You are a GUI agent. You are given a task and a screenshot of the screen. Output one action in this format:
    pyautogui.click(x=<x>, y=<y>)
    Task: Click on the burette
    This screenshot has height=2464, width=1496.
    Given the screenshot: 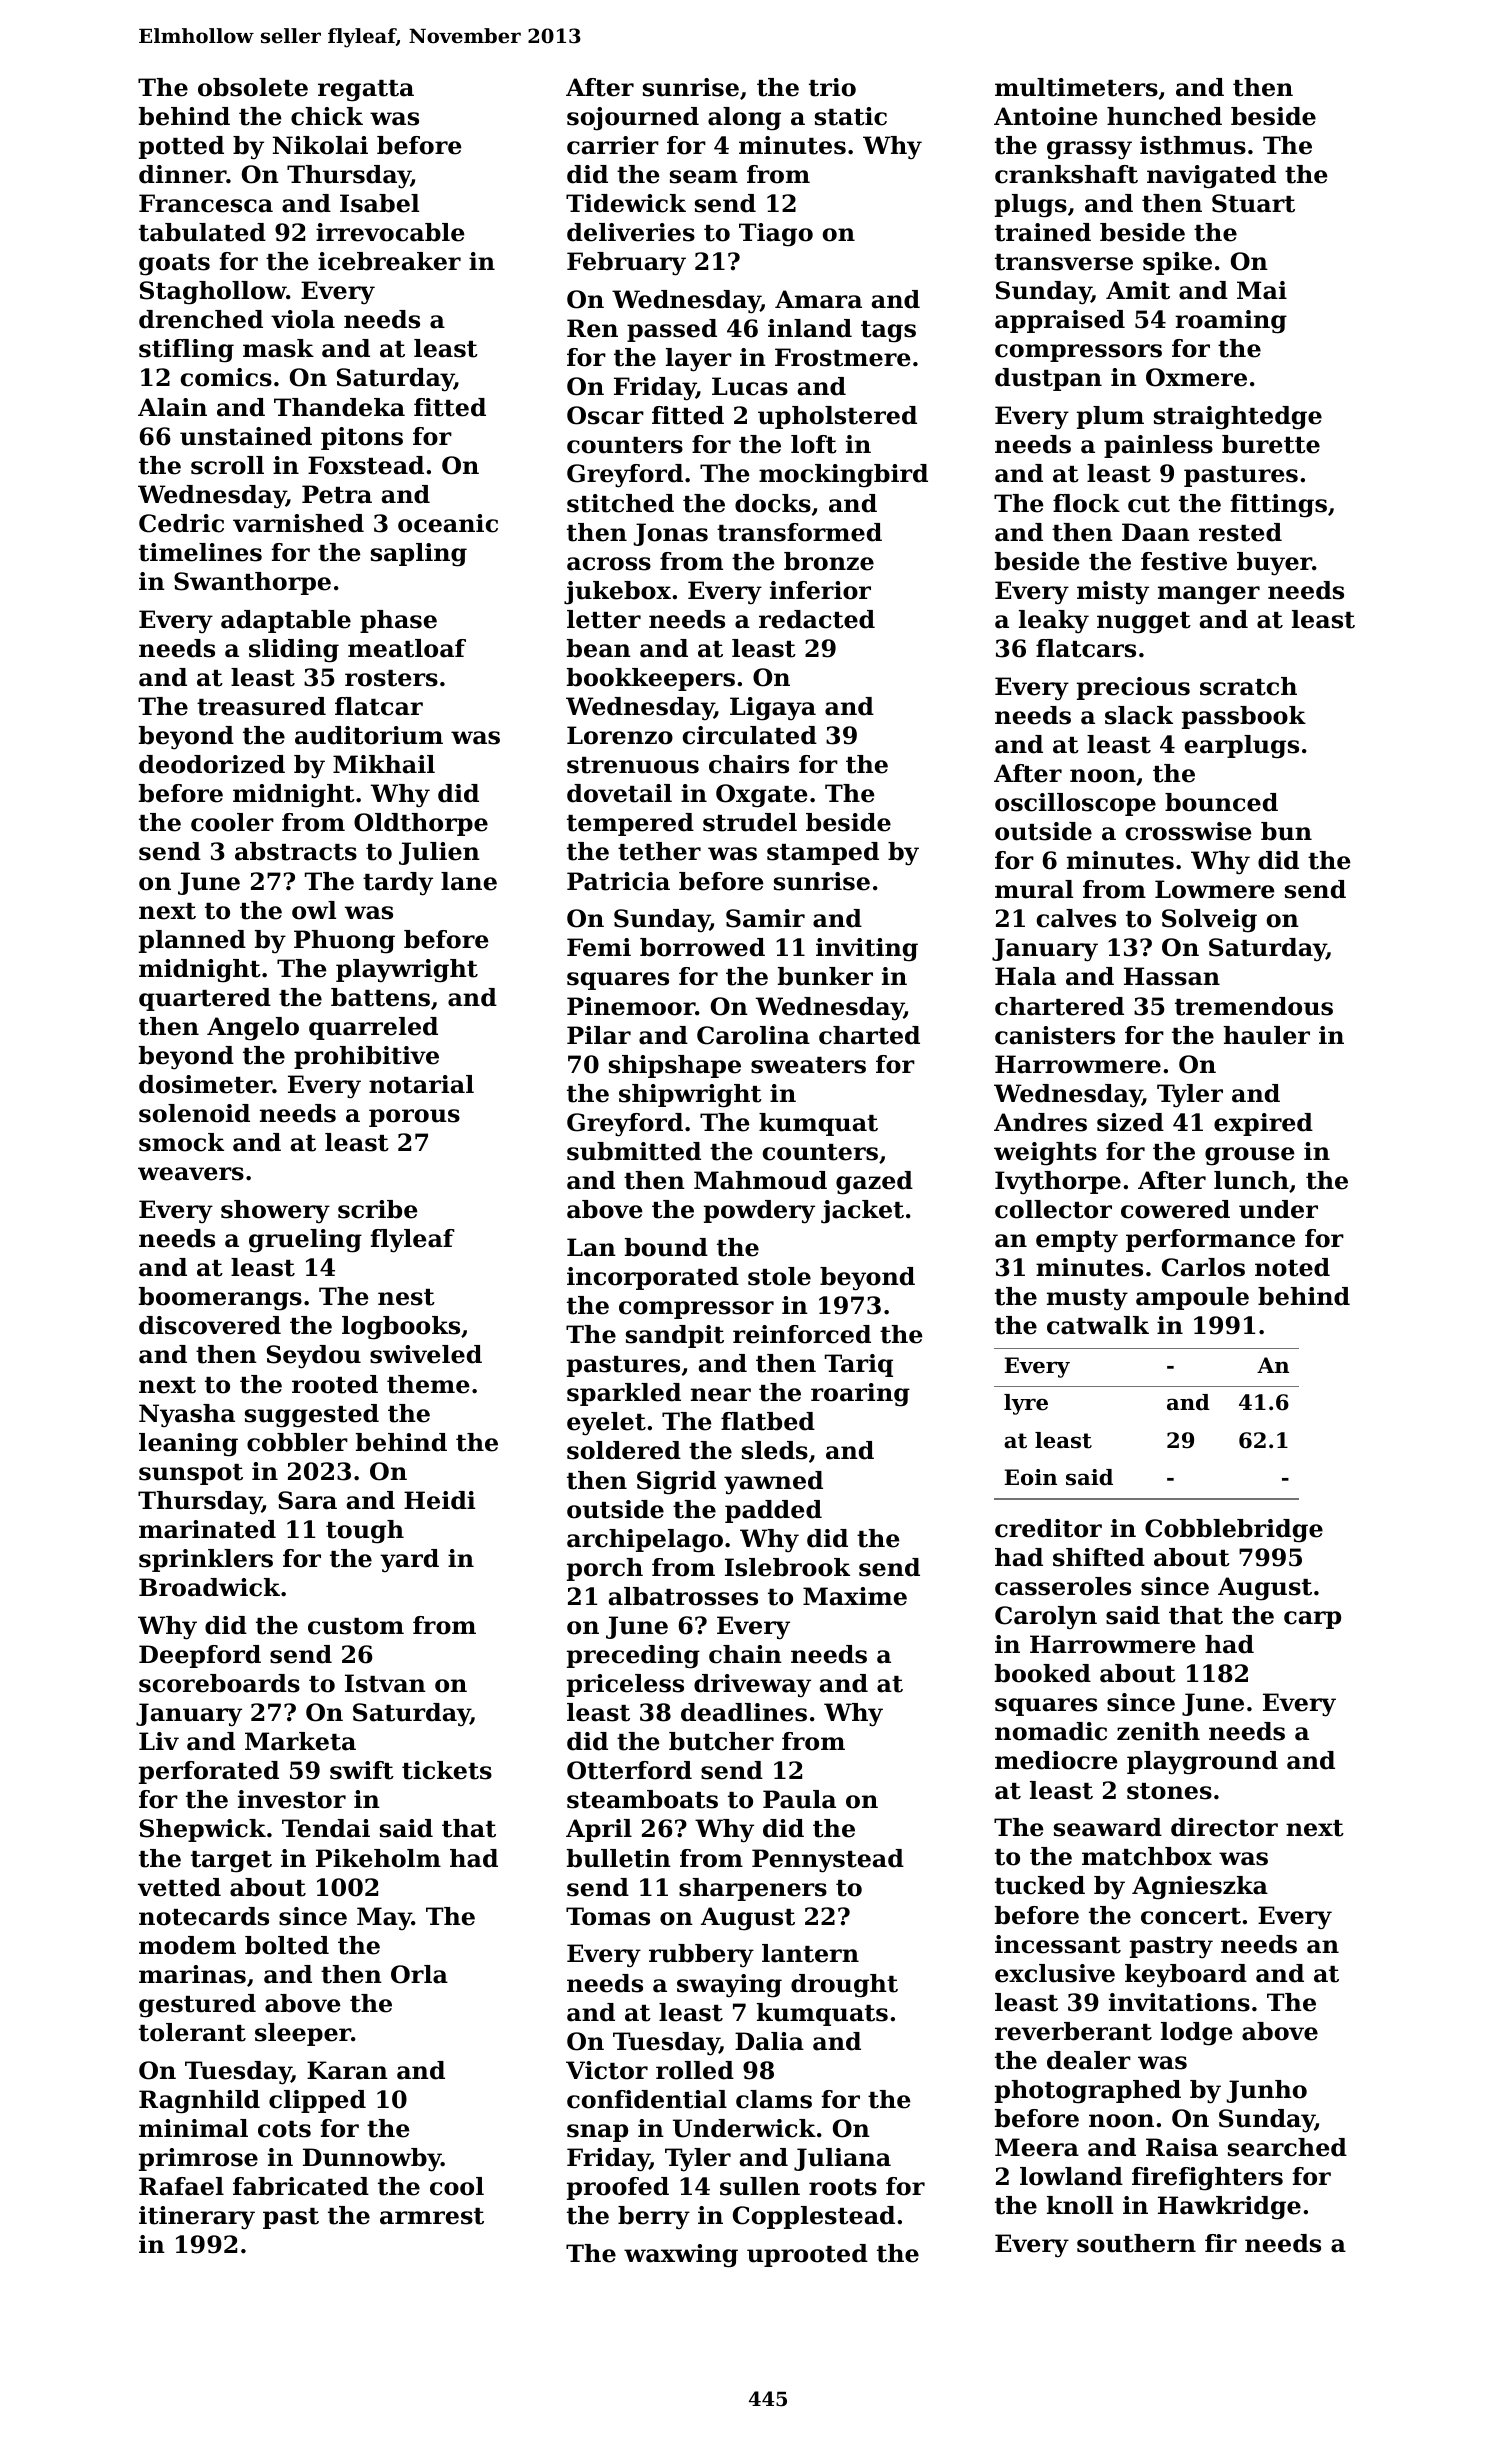 What is the action you would take?
    pyautogui.click(x=1271, y=444)
